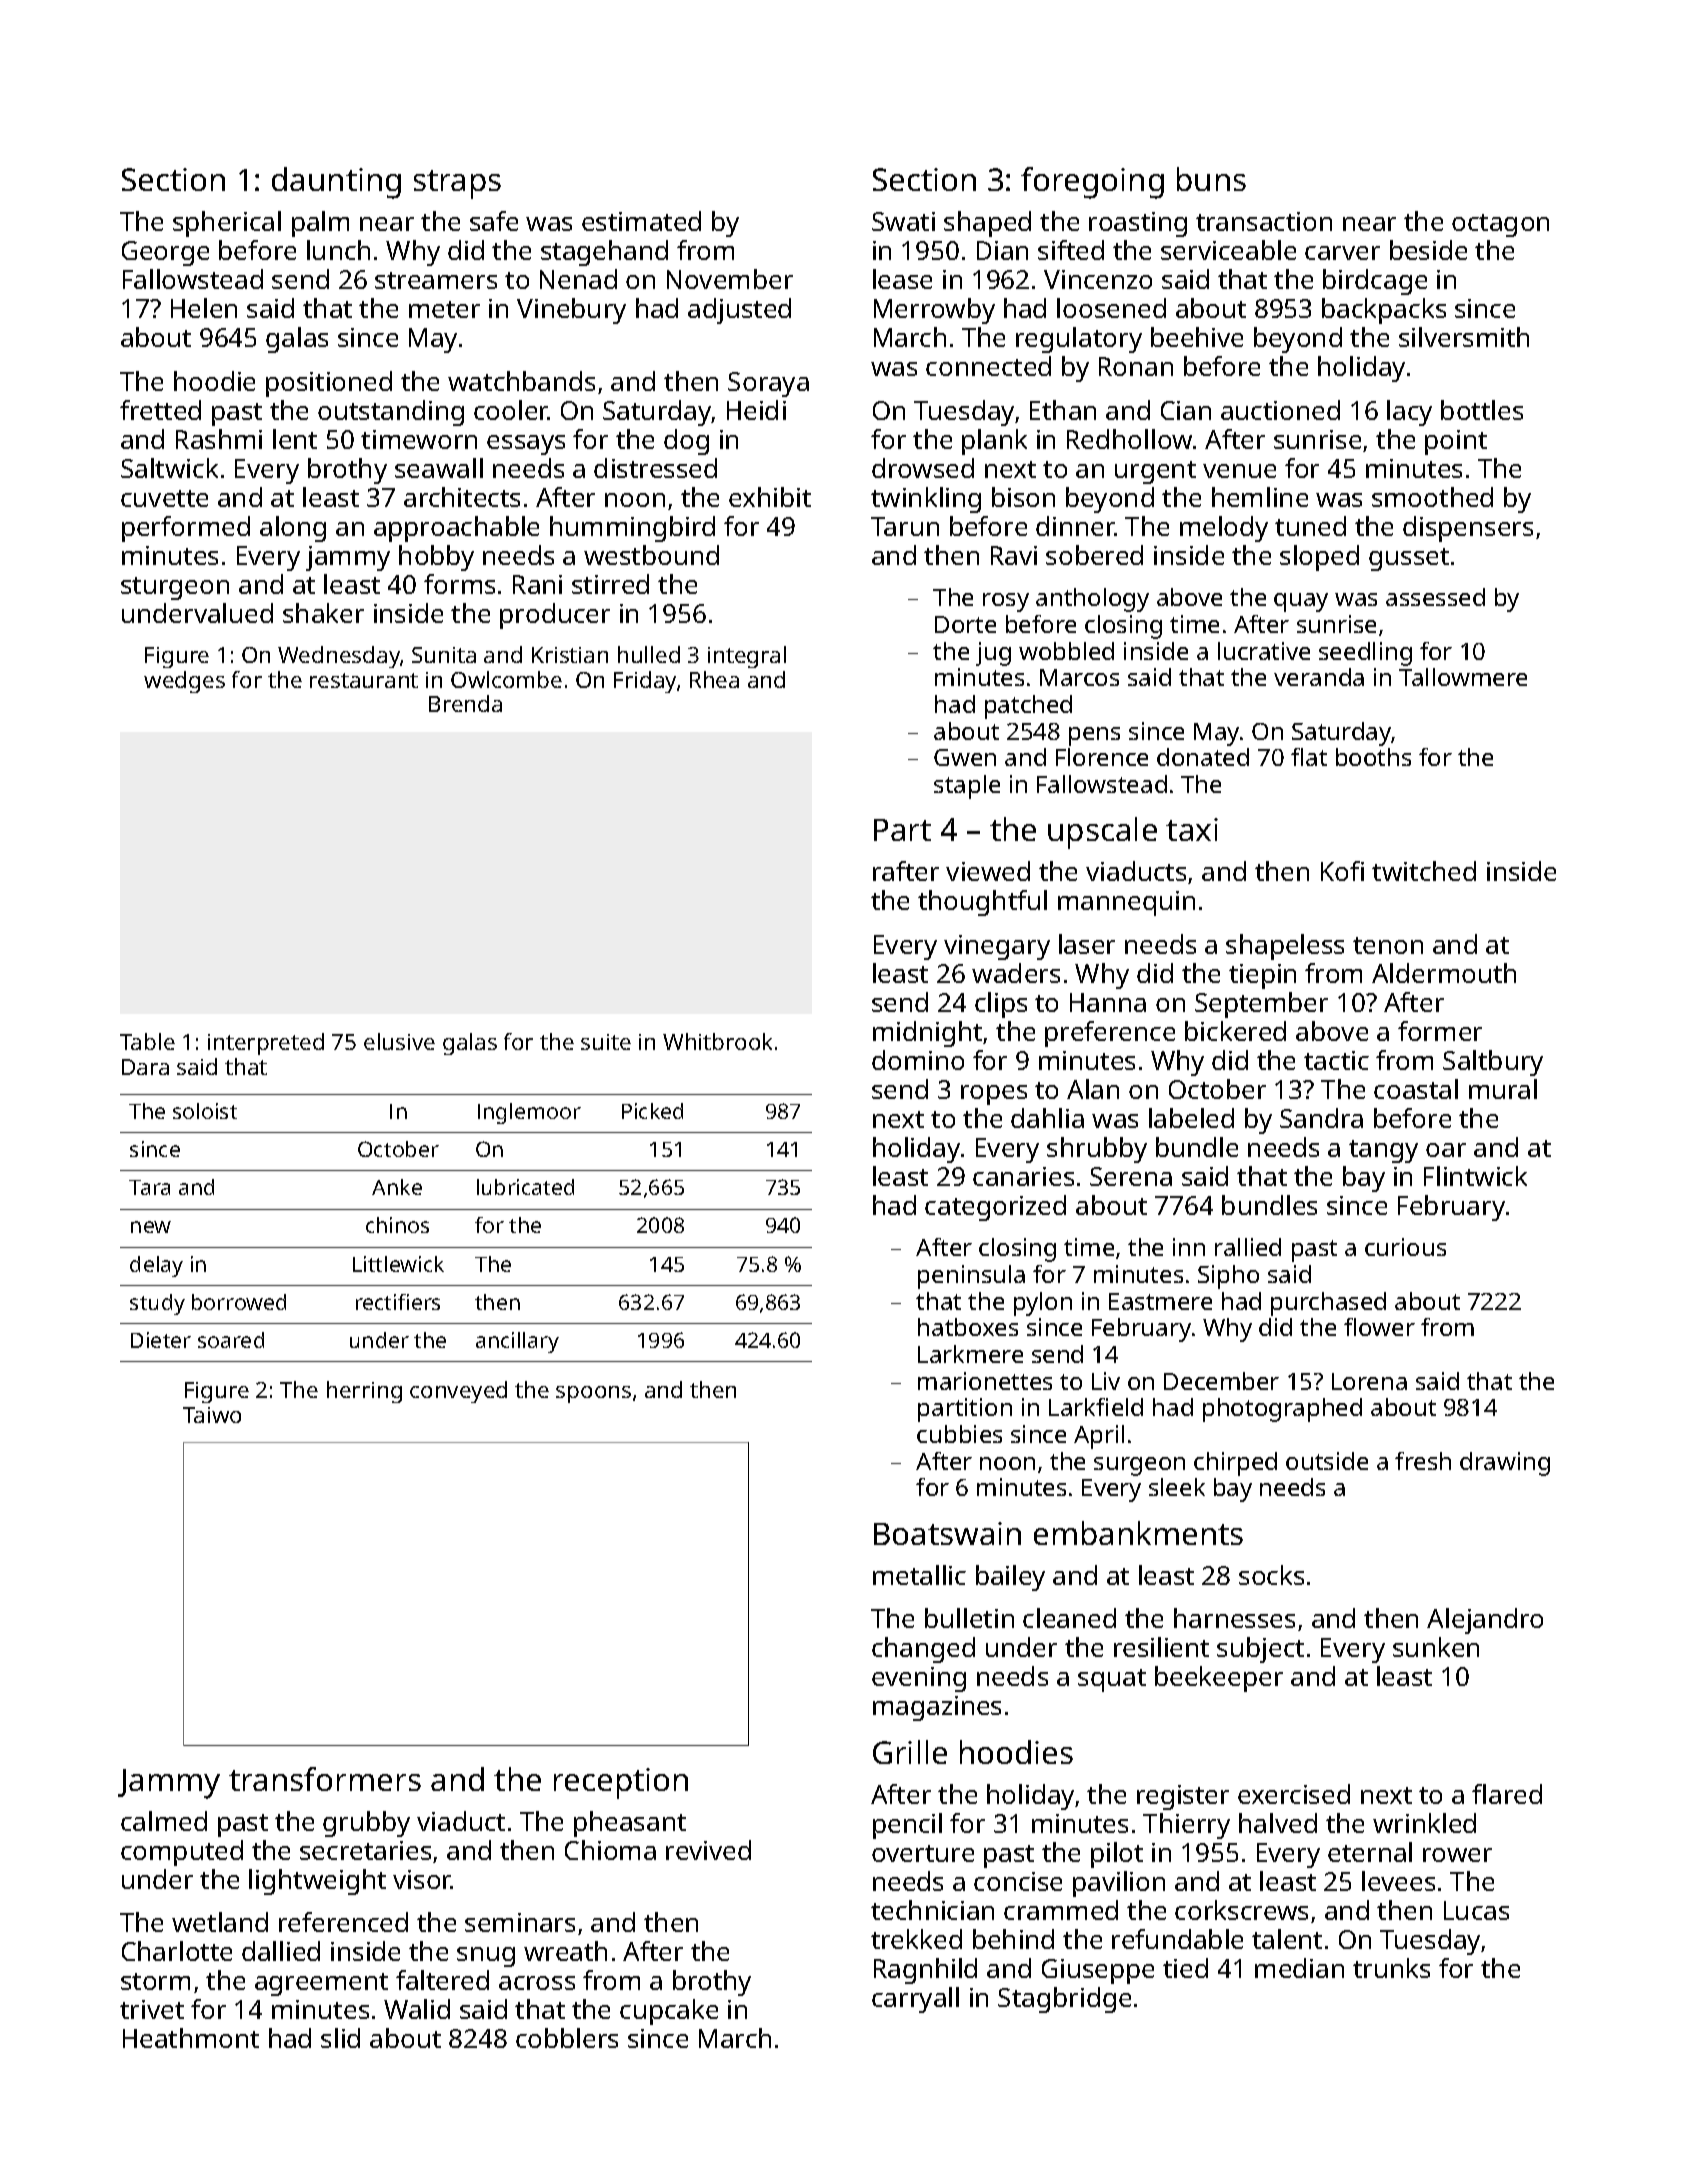 This image has height=2178, width=1683. Describe the element at coordinates (1064, 2000) in the image. I see `Stagbridge` at that location.
